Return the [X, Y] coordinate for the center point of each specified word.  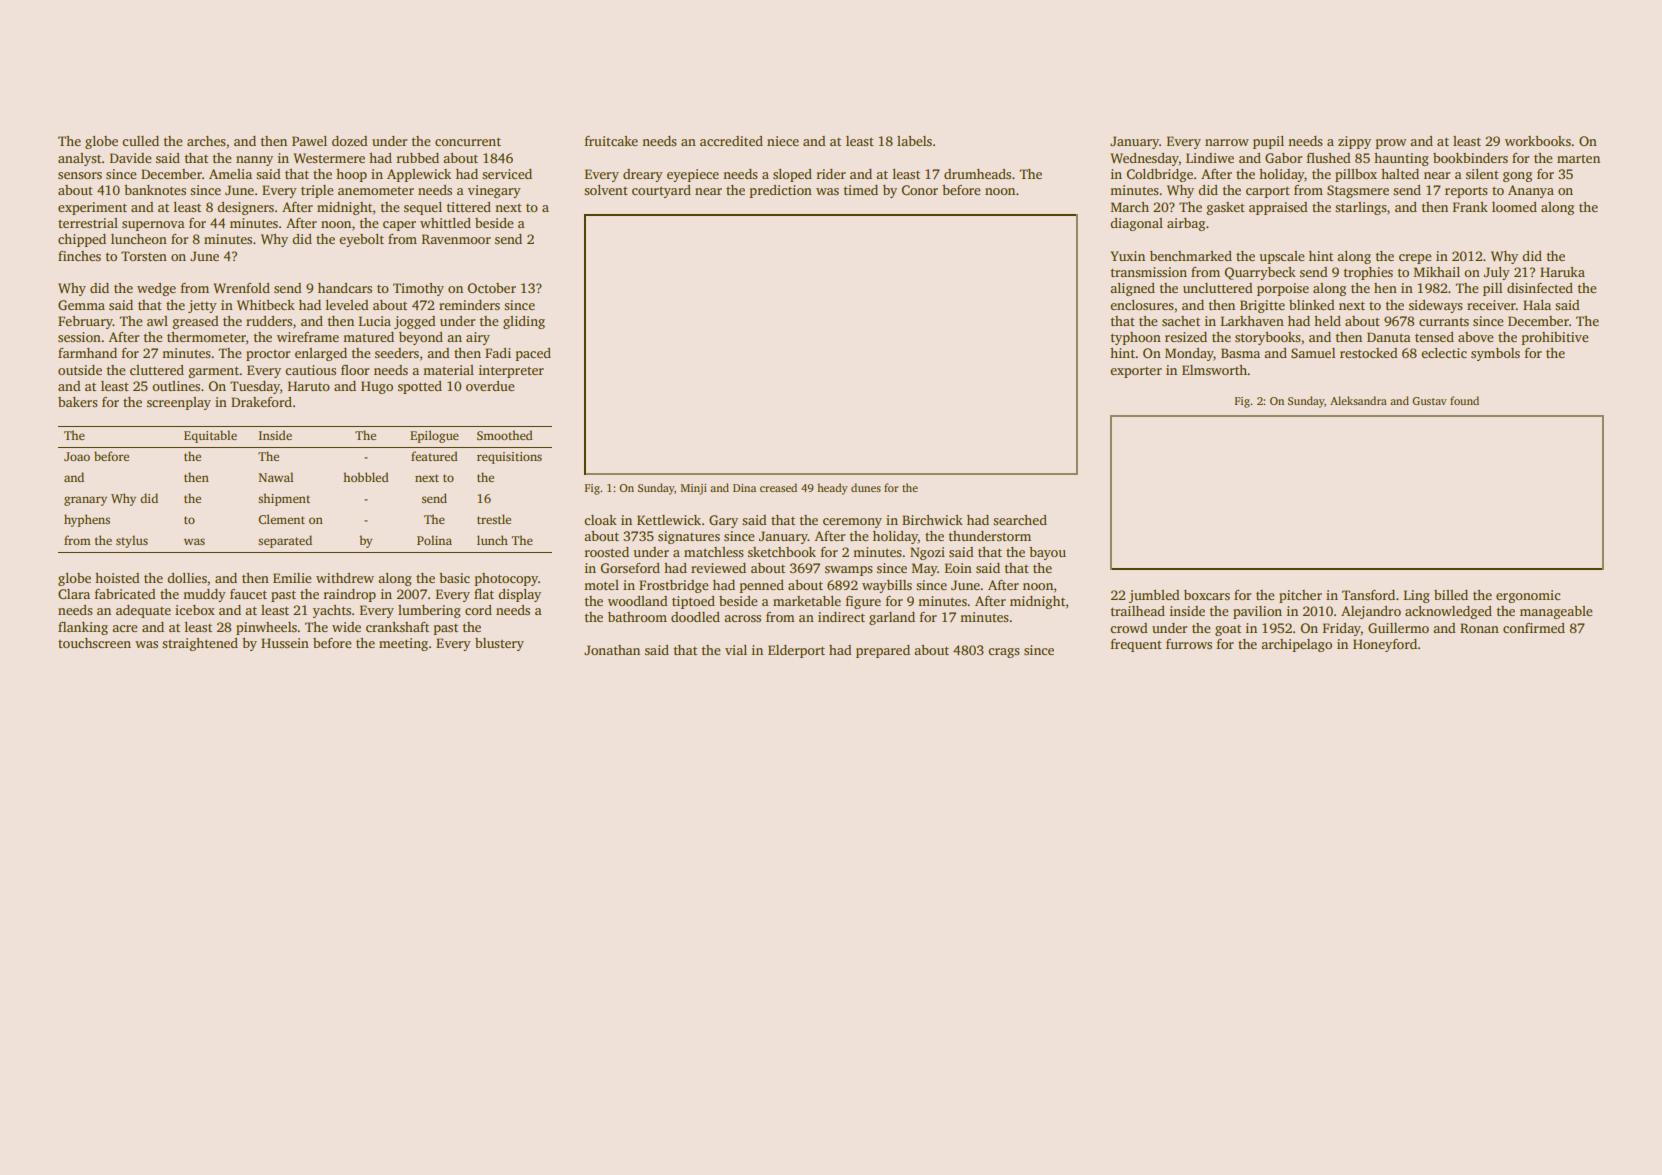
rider [831, 174]
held [1327, 321]
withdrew [345, 578]
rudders [269, 321]
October [491, 288]
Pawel [309, 141]
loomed [1514, 207]
